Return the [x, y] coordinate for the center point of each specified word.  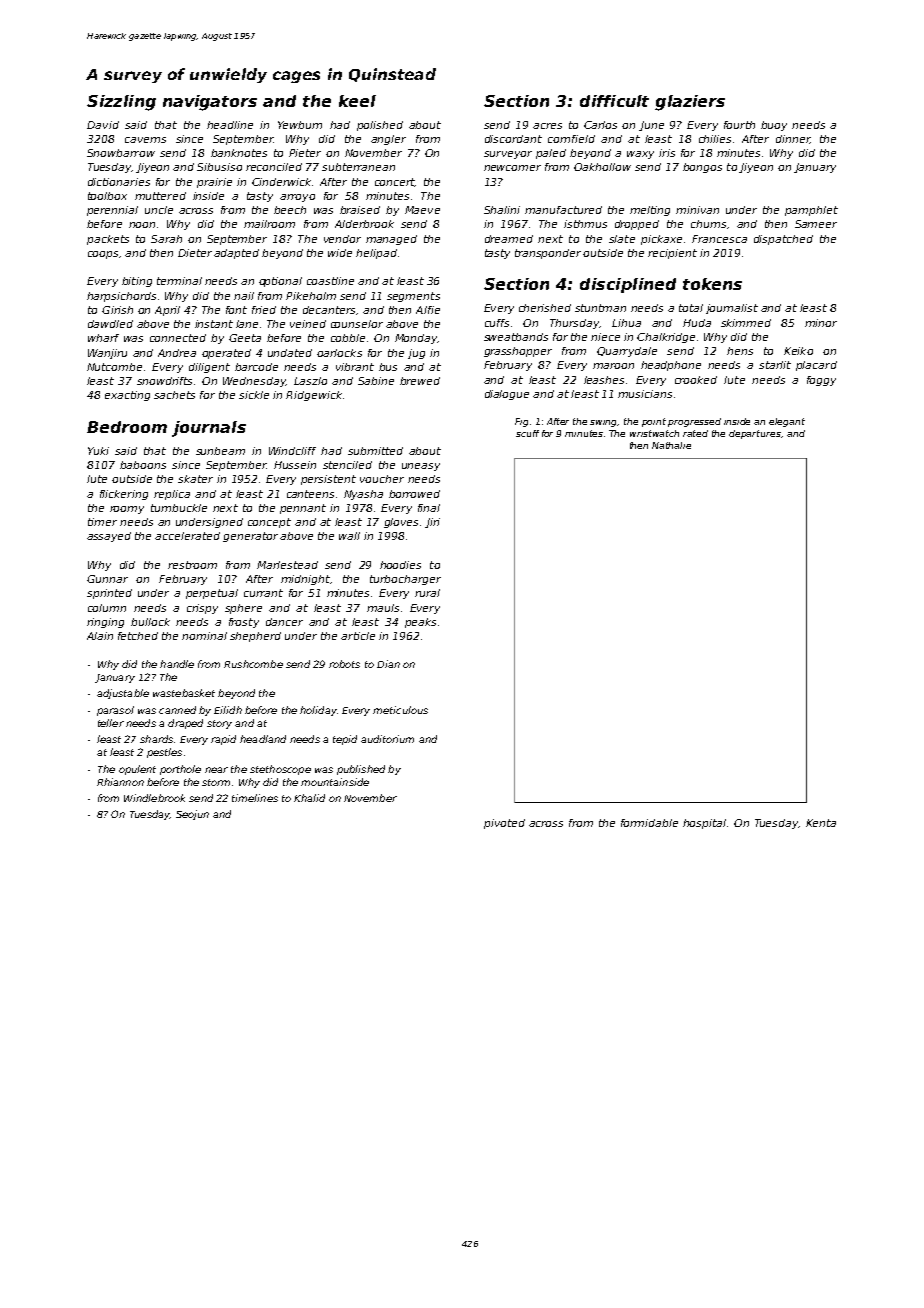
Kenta [821, 823]
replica [172, 495]
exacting [127, 396]
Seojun [192, 815]
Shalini [502, 210]
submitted [375, 451]
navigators [210, 103]
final [429, 508]
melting [650, 211]
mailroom [269, 224]
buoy [774, 126]
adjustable [123, 694]
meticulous [400, 710]
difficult [614, 101]
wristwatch [654, 433]
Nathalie [671, 445]
